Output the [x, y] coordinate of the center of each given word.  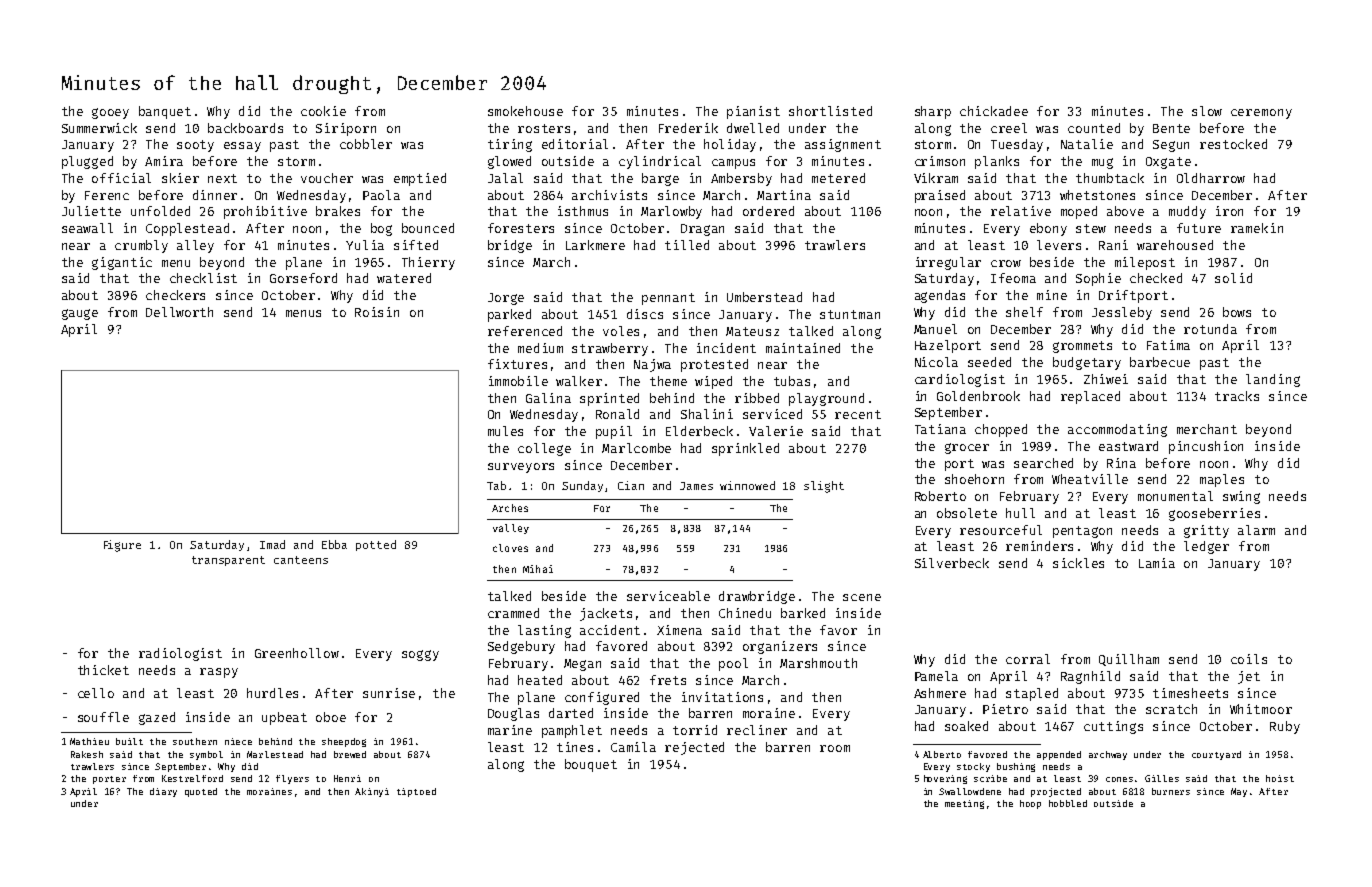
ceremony [1261, 114]
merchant [1207, 429]
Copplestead [187, 229]
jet [1249, 677]
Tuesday [1017, 145]
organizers [780, 647]
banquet [165, 112]
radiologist [180, 654]
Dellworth [179, 312]
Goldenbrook [978, 396]
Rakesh [87, 754]
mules [505, 431]
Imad [272, 544]
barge [660, 179]
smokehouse [525, 111]
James [696, 486]
